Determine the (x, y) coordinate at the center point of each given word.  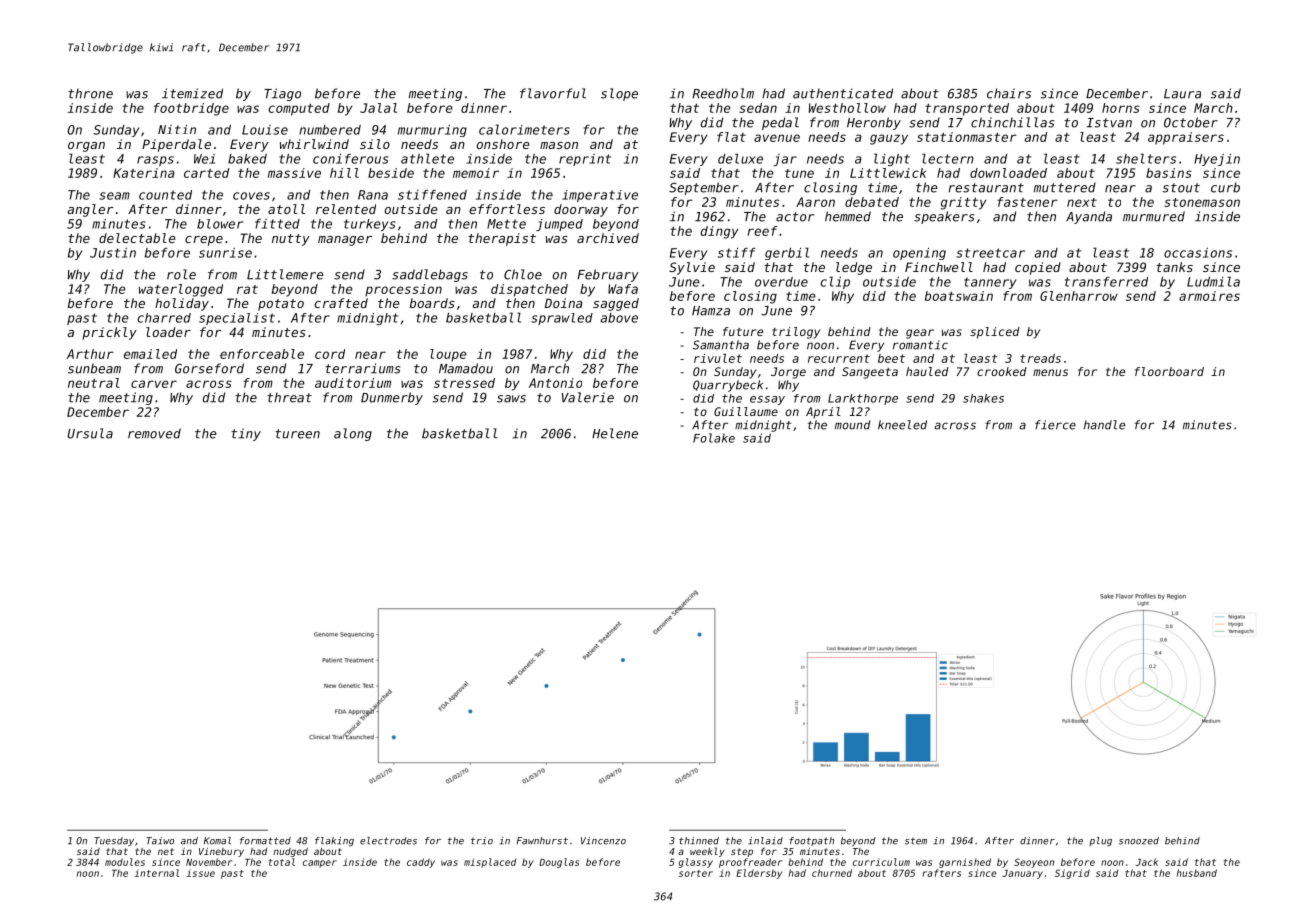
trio (482, 841)
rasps (155, 161)
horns (1121, 108)
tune (799, 173)
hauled (927, 371)
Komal (217, 841)
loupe (448, 355)
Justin (113, 253)
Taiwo (160, 841)
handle (1104, 425)
